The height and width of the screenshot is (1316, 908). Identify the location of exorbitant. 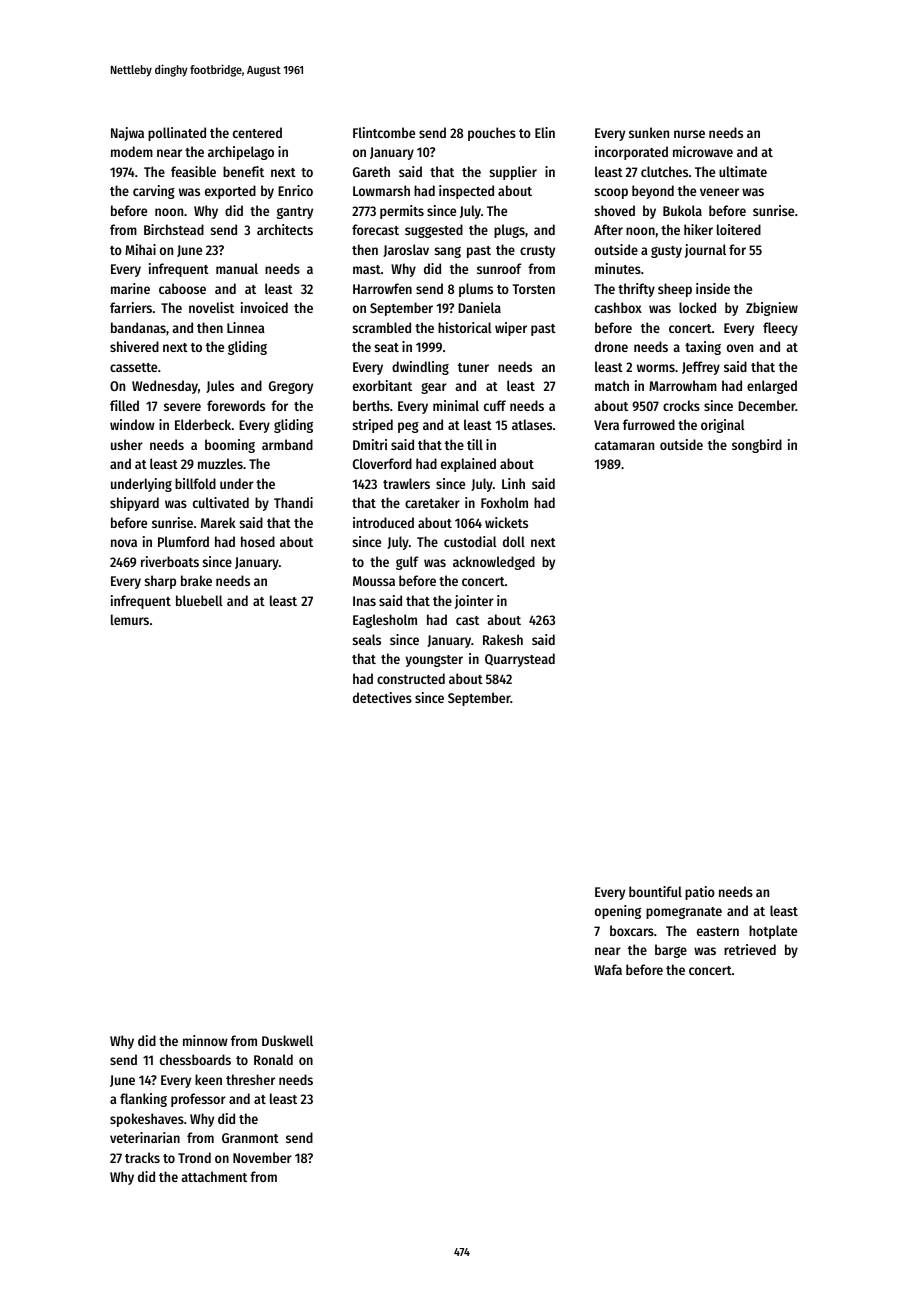
(382, 385).
